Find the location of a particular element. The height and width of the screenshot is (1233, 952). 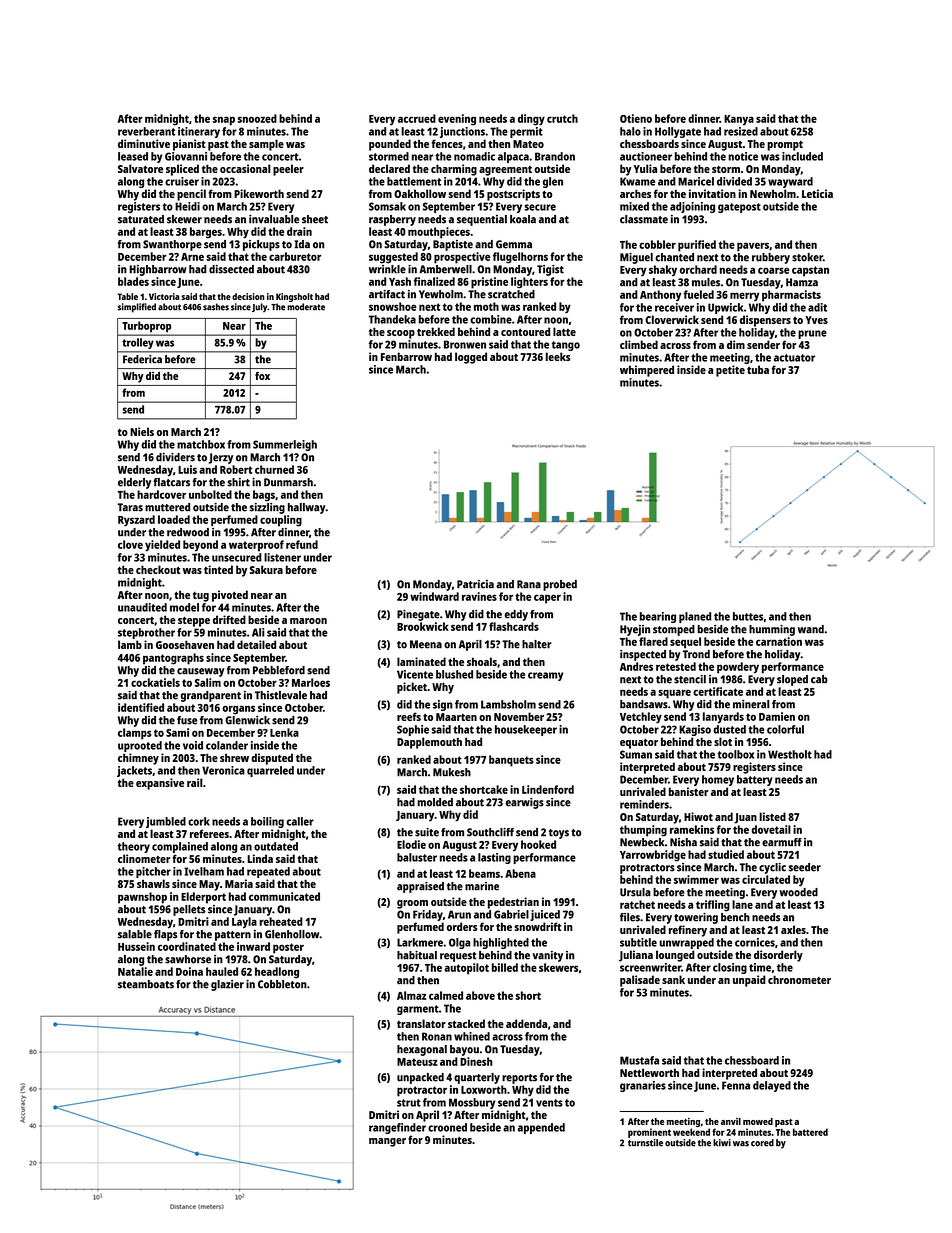

Gemma is located at coordinates (514, 244).
